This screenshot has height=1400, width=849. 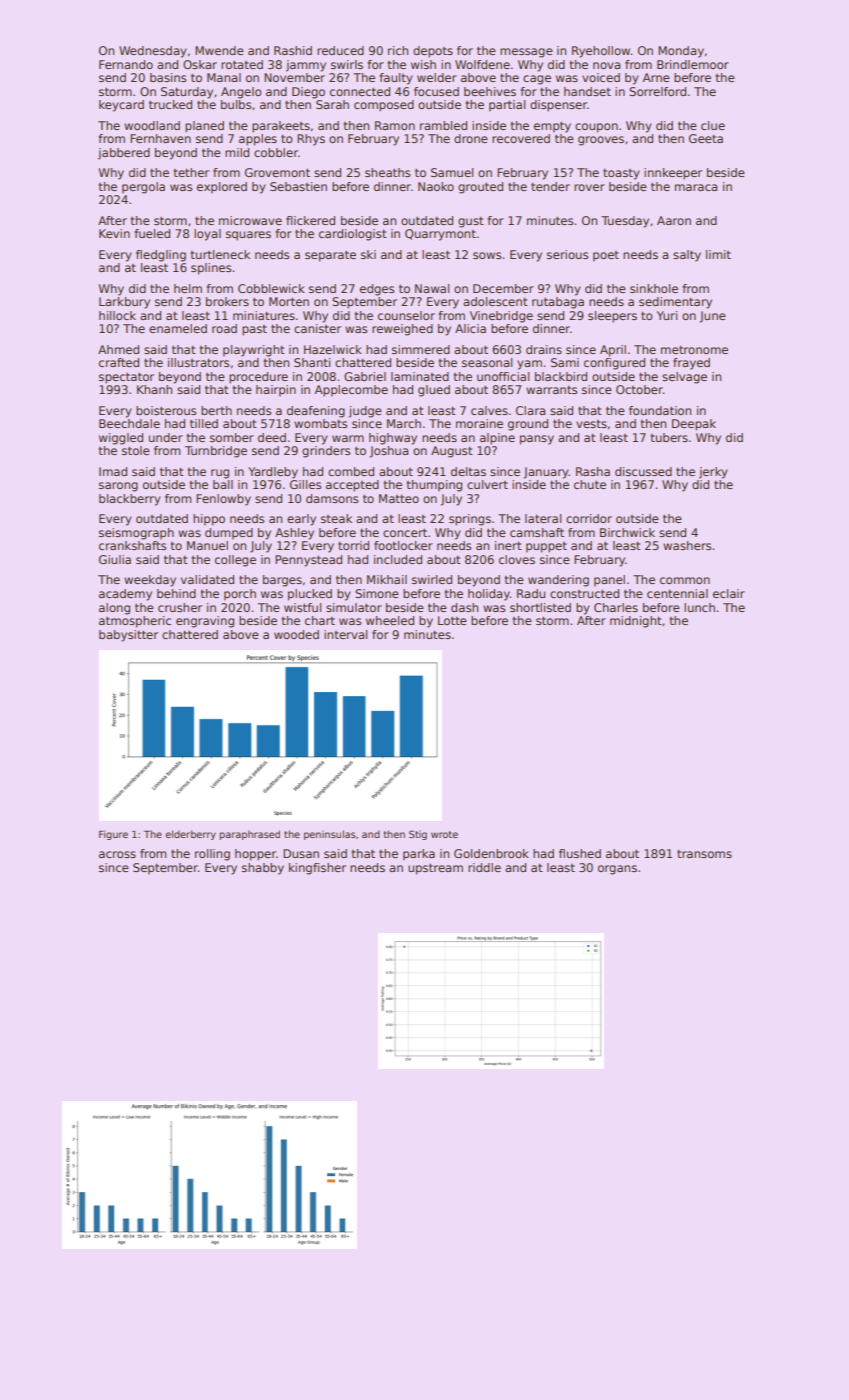 I want to click on Mwende, so click(x=219, y=50).
